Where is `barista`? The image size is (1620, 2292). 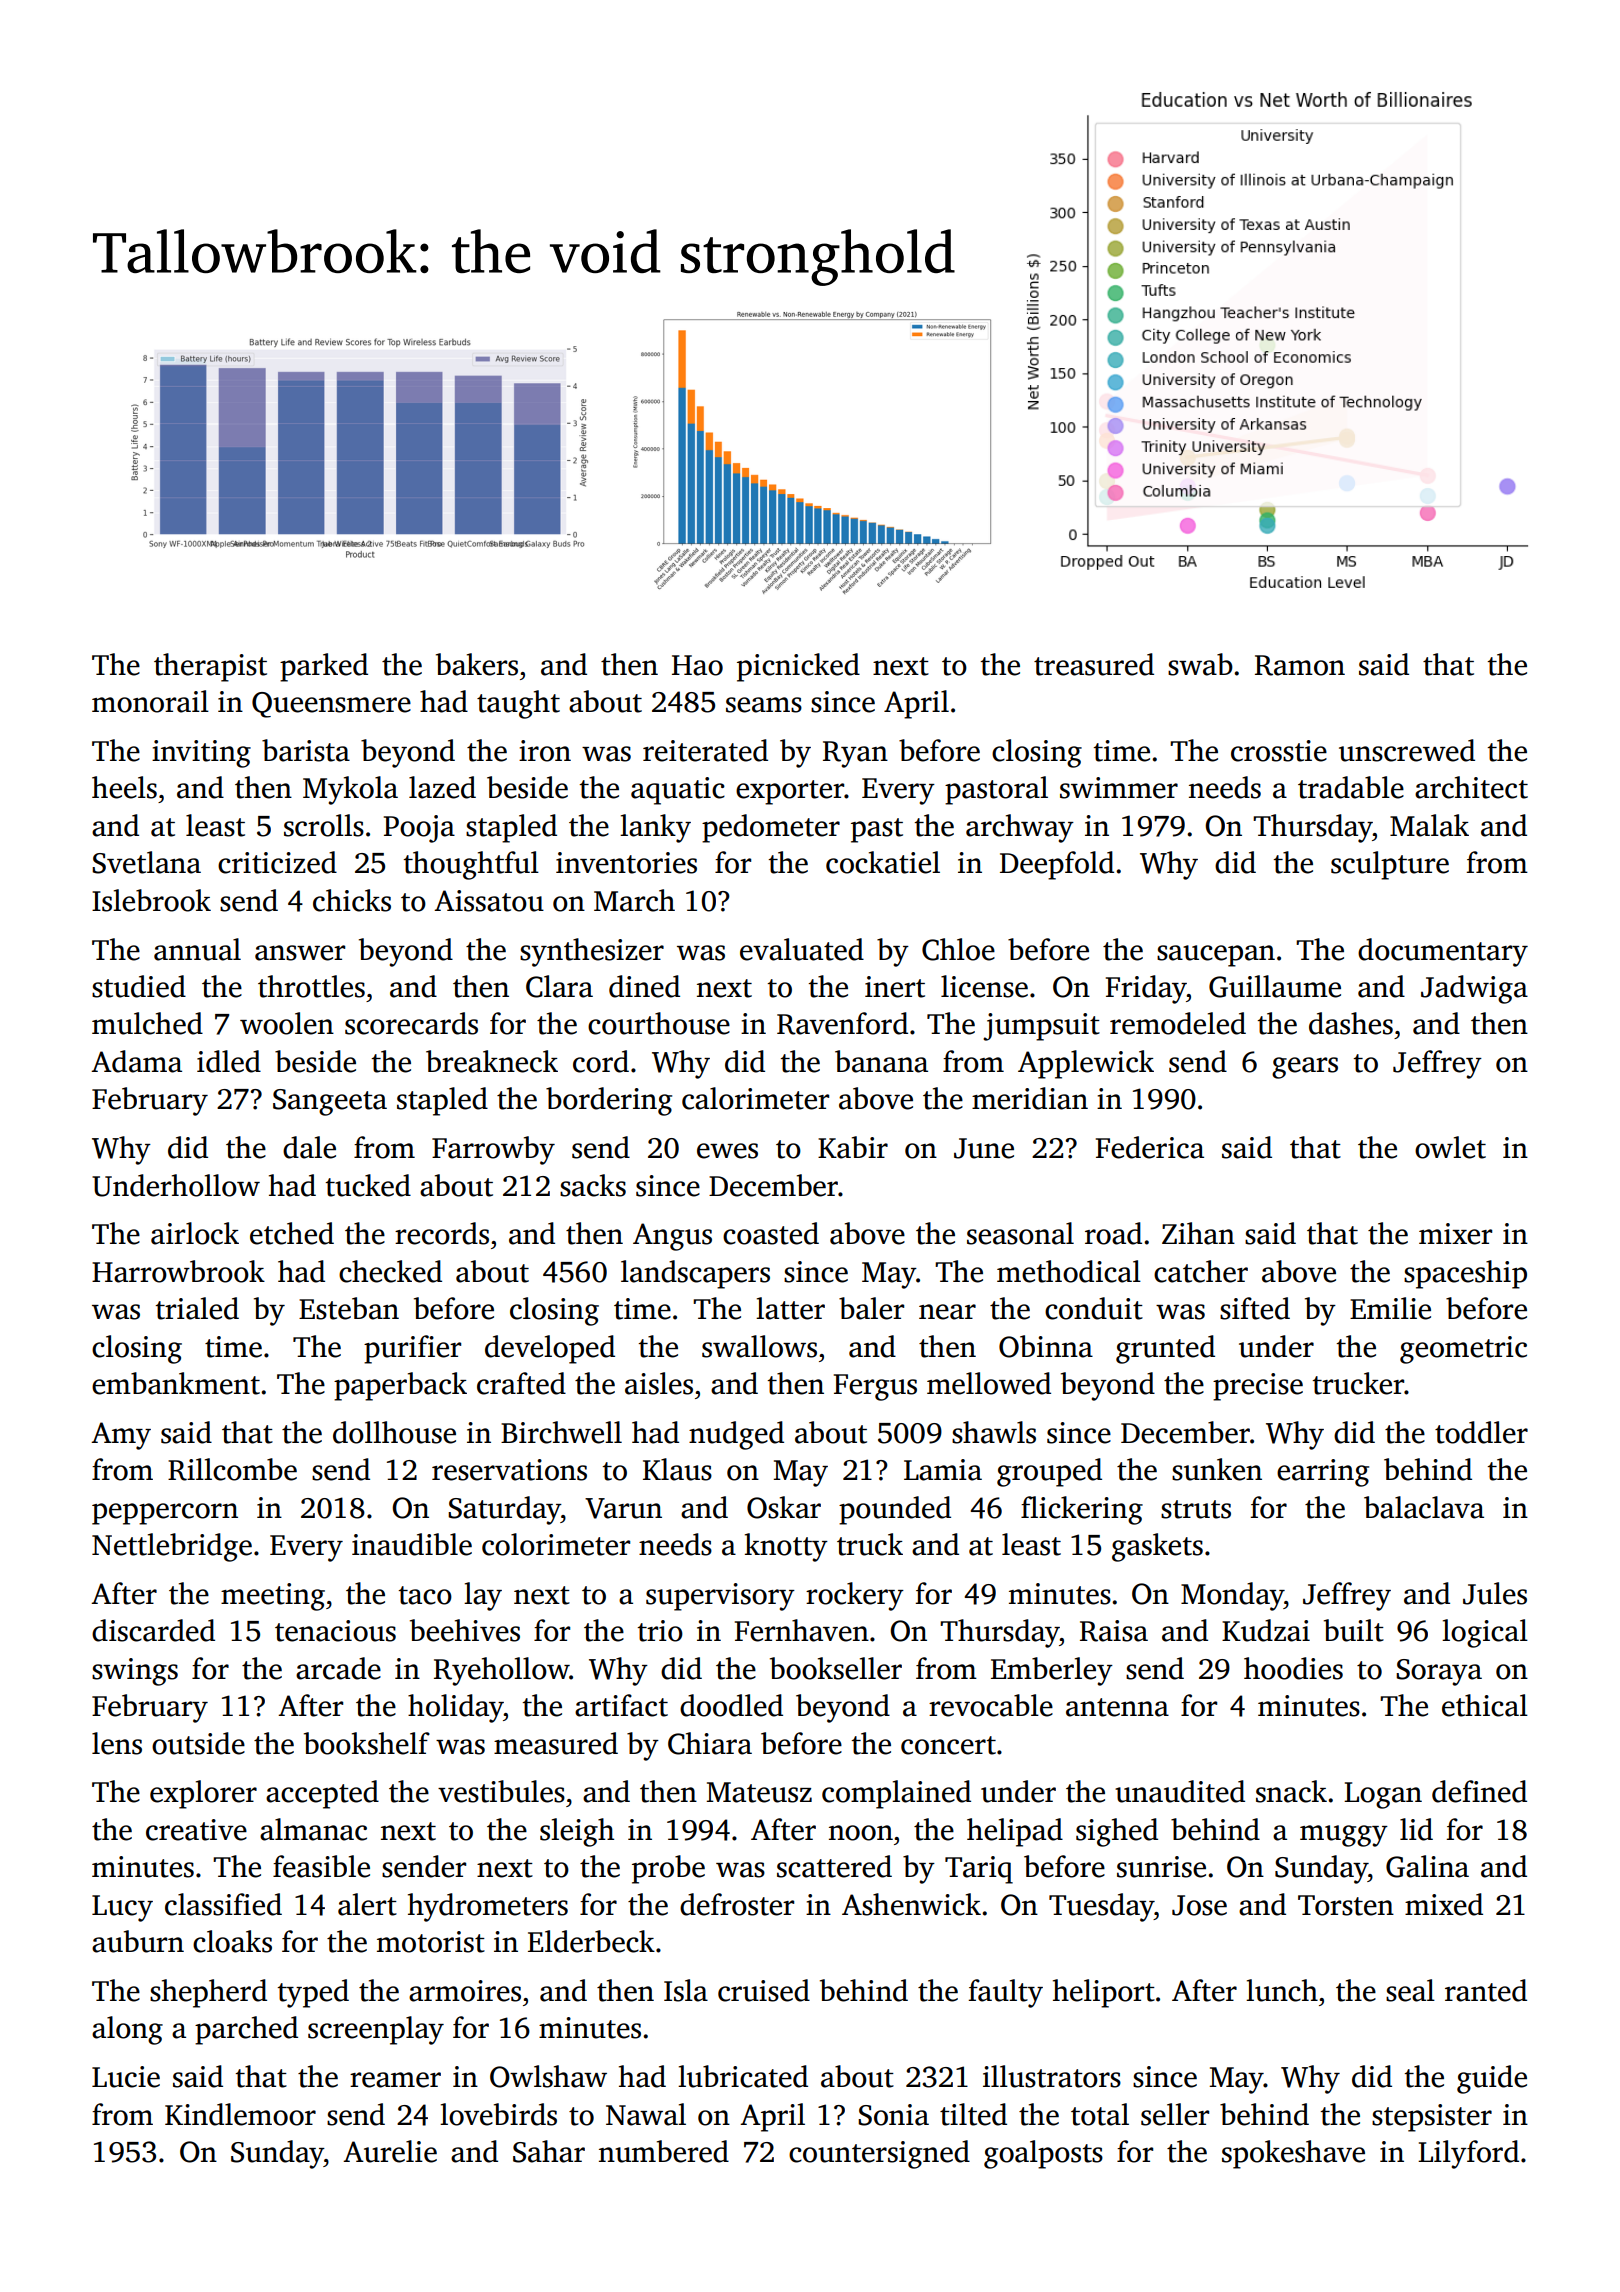 barista is located at coordinates (306, 750).
